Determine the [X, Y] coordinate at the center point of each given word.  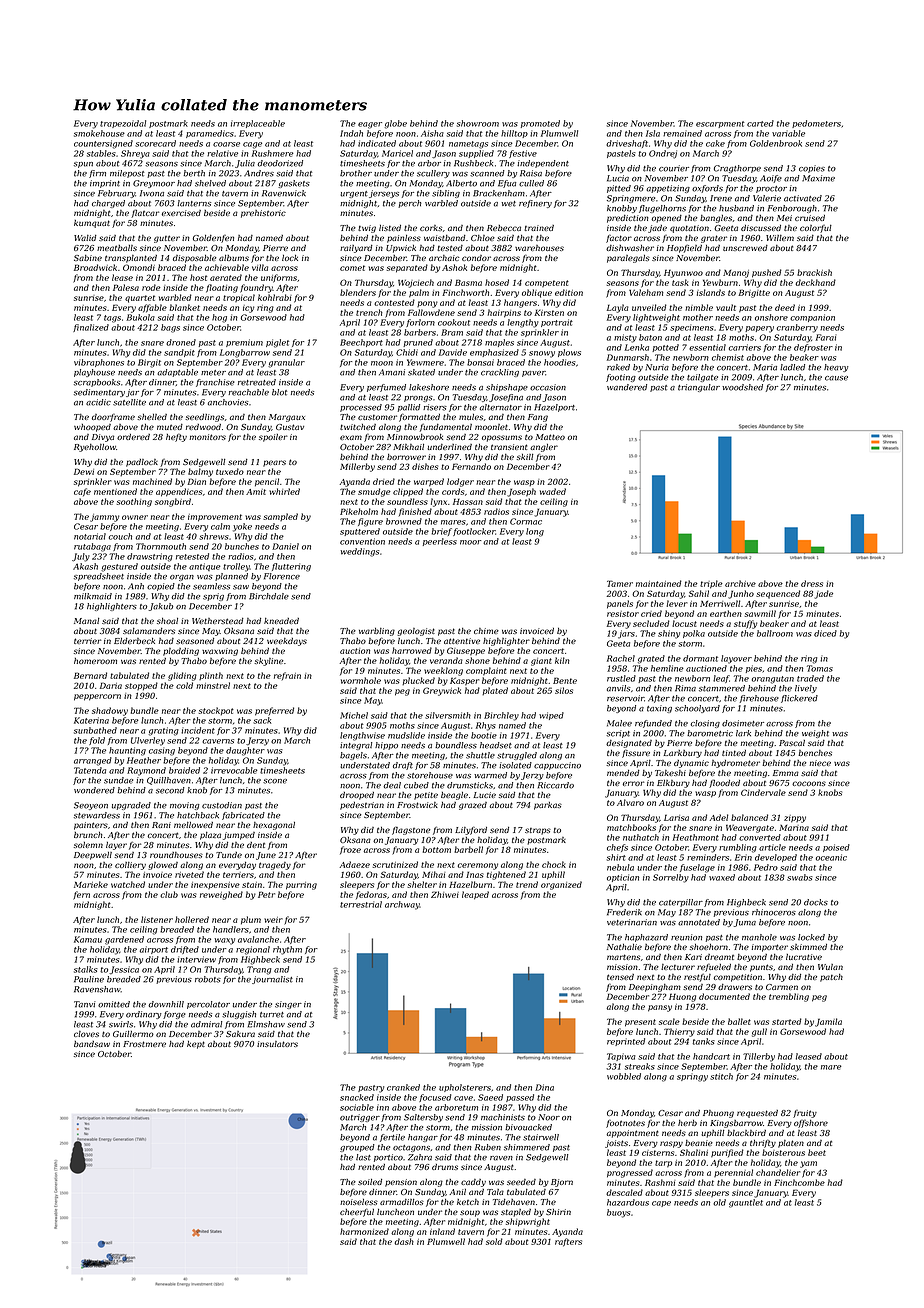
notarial [90, 536]
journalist [272, 980]
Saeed [490, 1097]
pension [401, 1183]
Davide [453, 352]
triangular [699, 388]
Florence [282, 576]
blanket [185, 307]
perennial [733, 1173]
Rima [685, 688]
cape [661, 1204]
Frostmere [144, 1044]
